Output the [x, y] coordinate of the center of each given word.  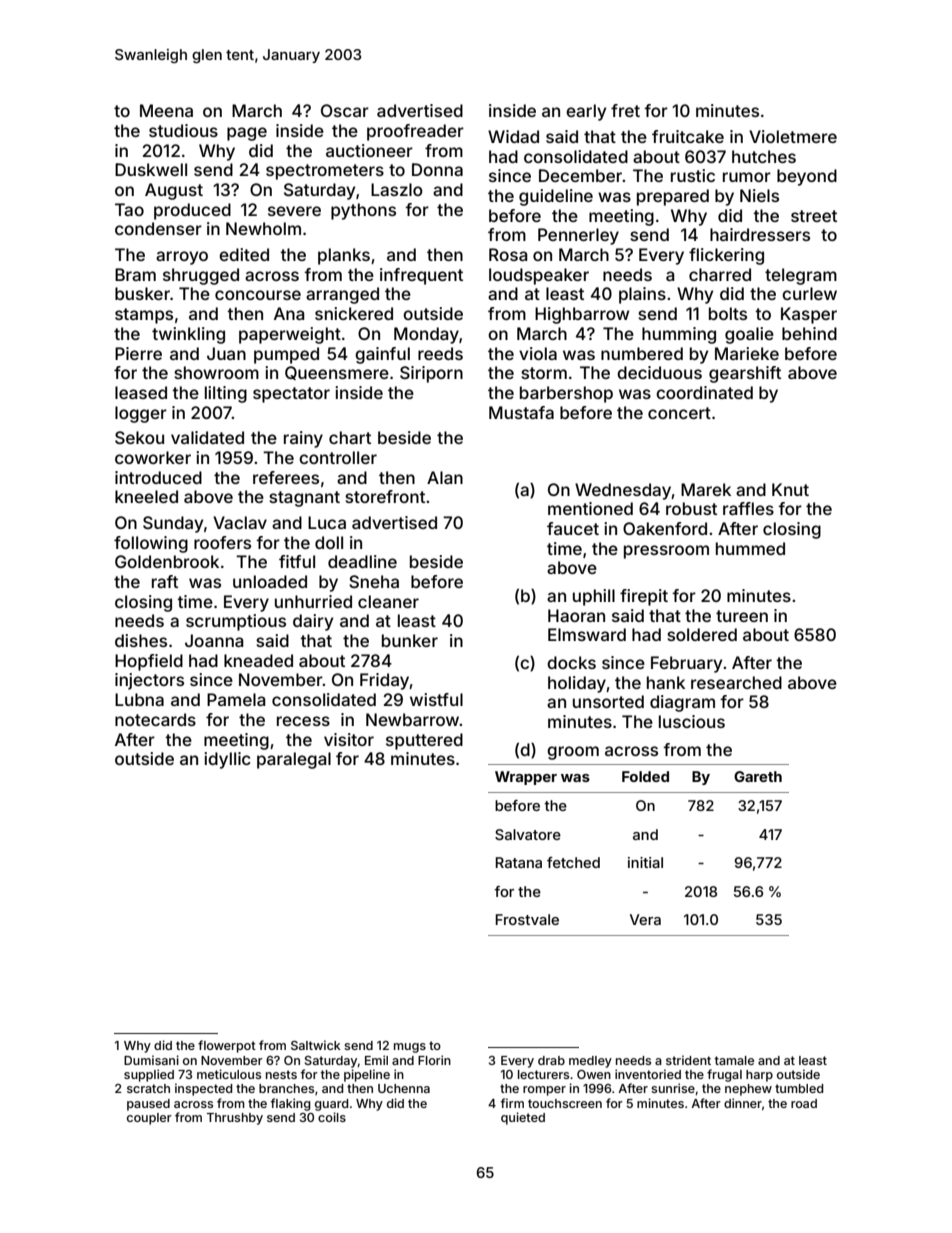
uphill [594, 597]
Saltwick [316, 1045]
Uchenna [404, 1088]
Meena [166, 110]
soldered [702, 634]
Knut [790, 489]
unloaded [270, 581]
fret [625, 110]
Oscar [345, 110]
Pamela [236, 699]
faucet [573, 528]
